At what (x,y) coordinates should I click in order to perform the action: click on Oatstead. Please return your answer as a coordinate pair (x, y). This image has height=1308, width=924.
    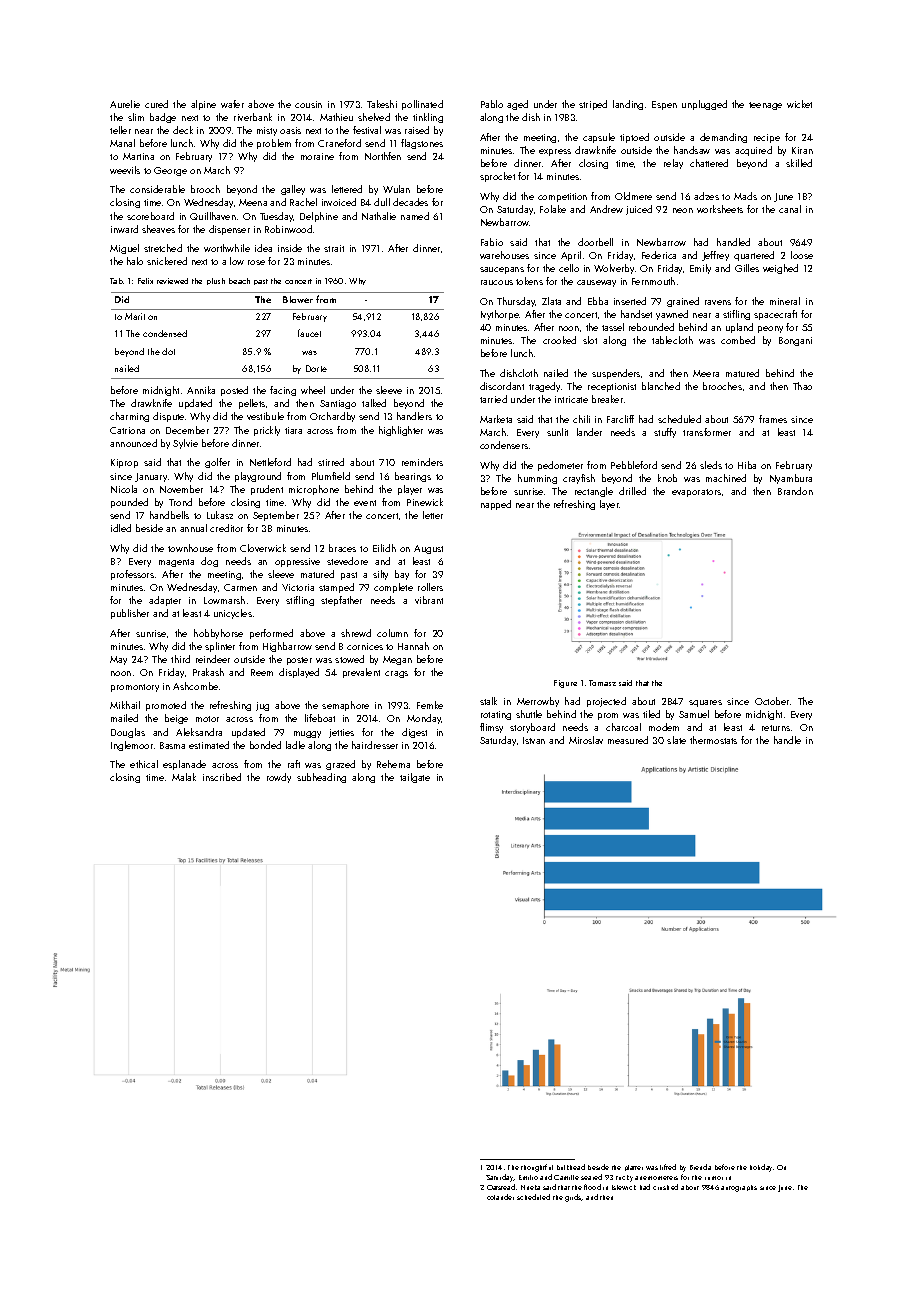
    Looking at the image, I should click on (501, 1187).
